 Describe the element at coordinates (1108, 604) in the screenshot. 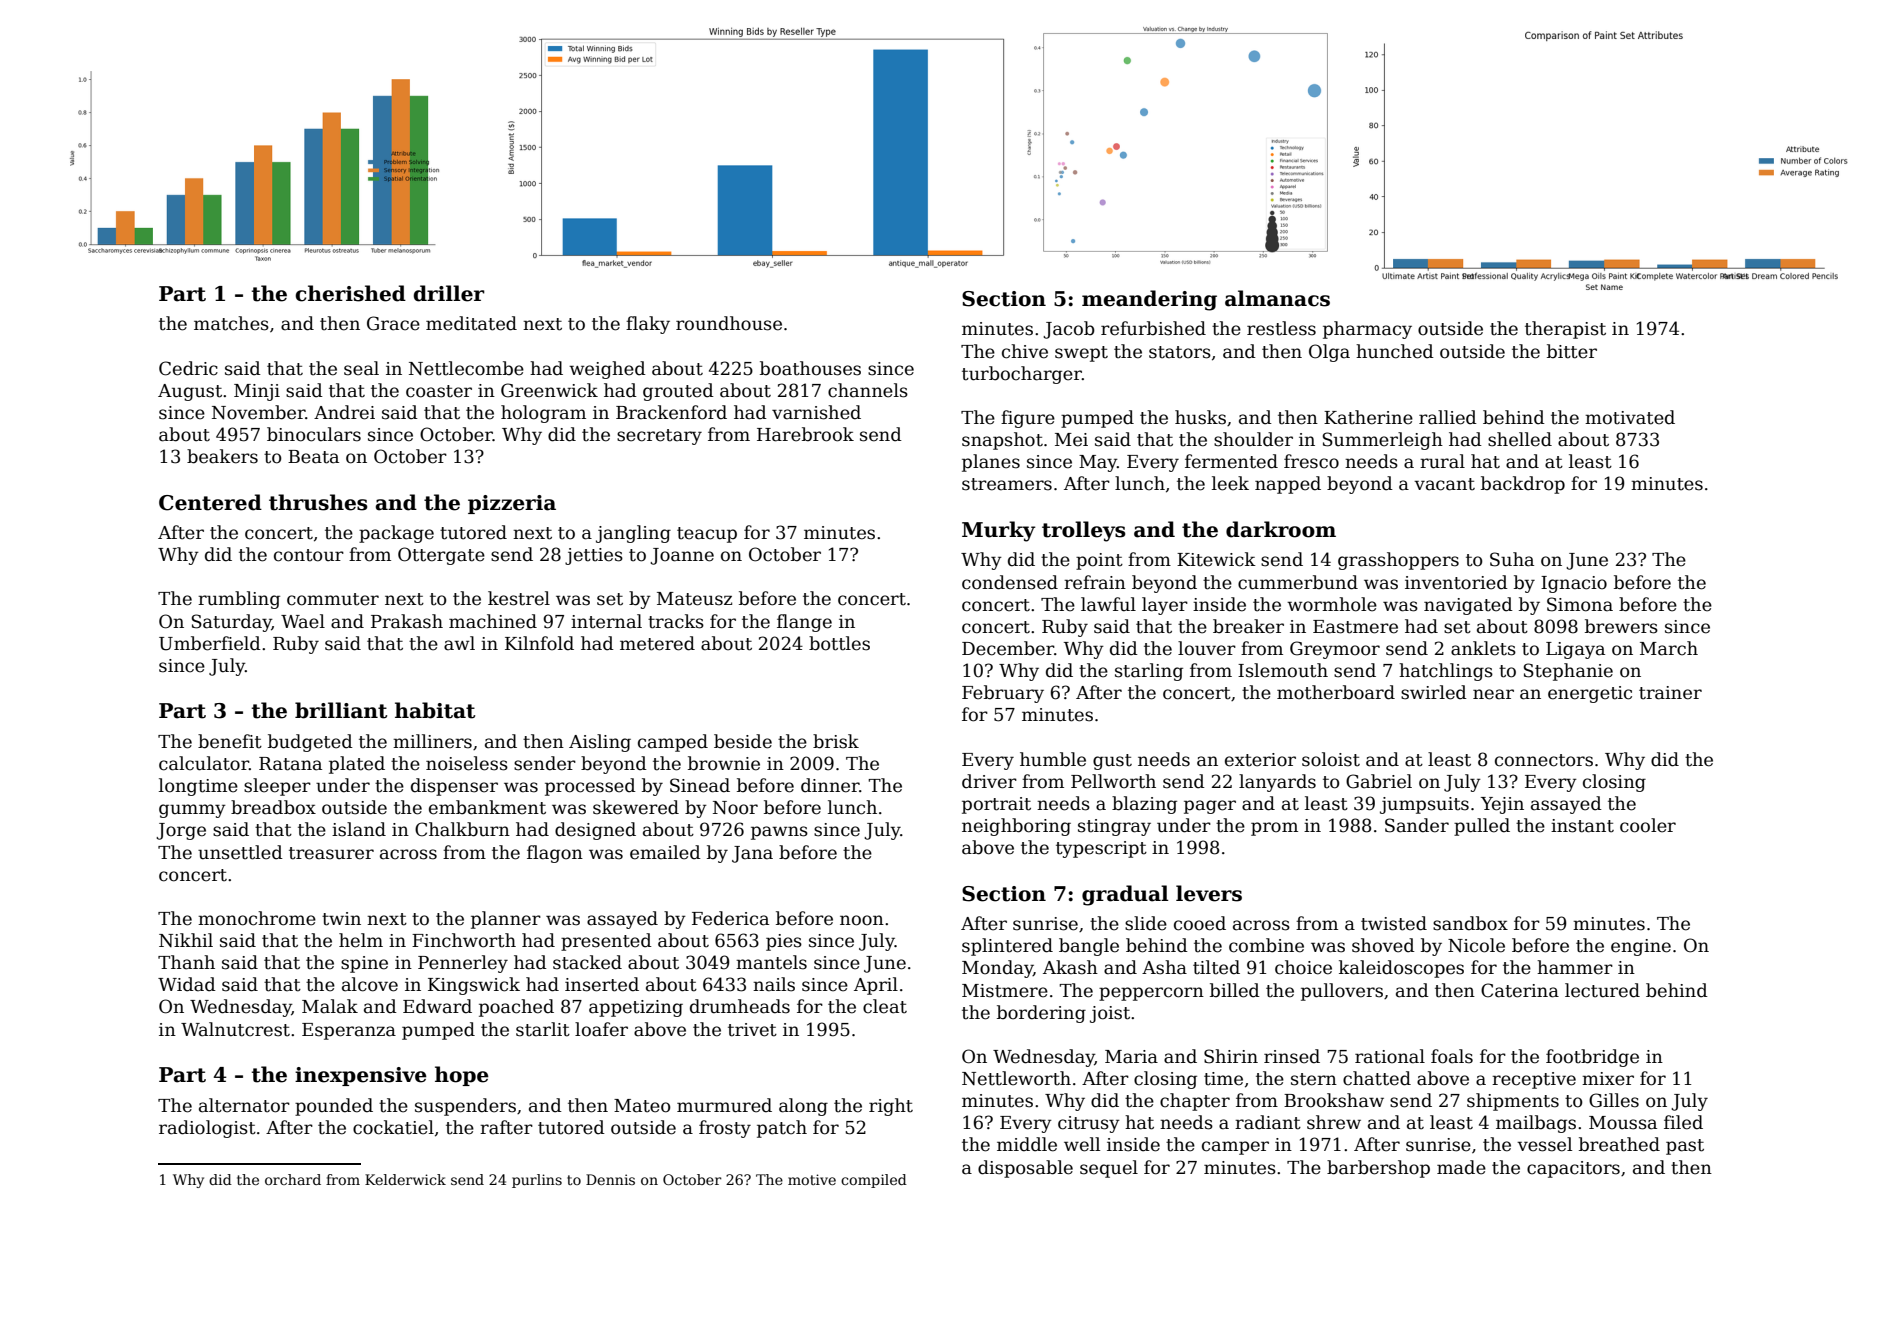

I see `lawful` at that location.
